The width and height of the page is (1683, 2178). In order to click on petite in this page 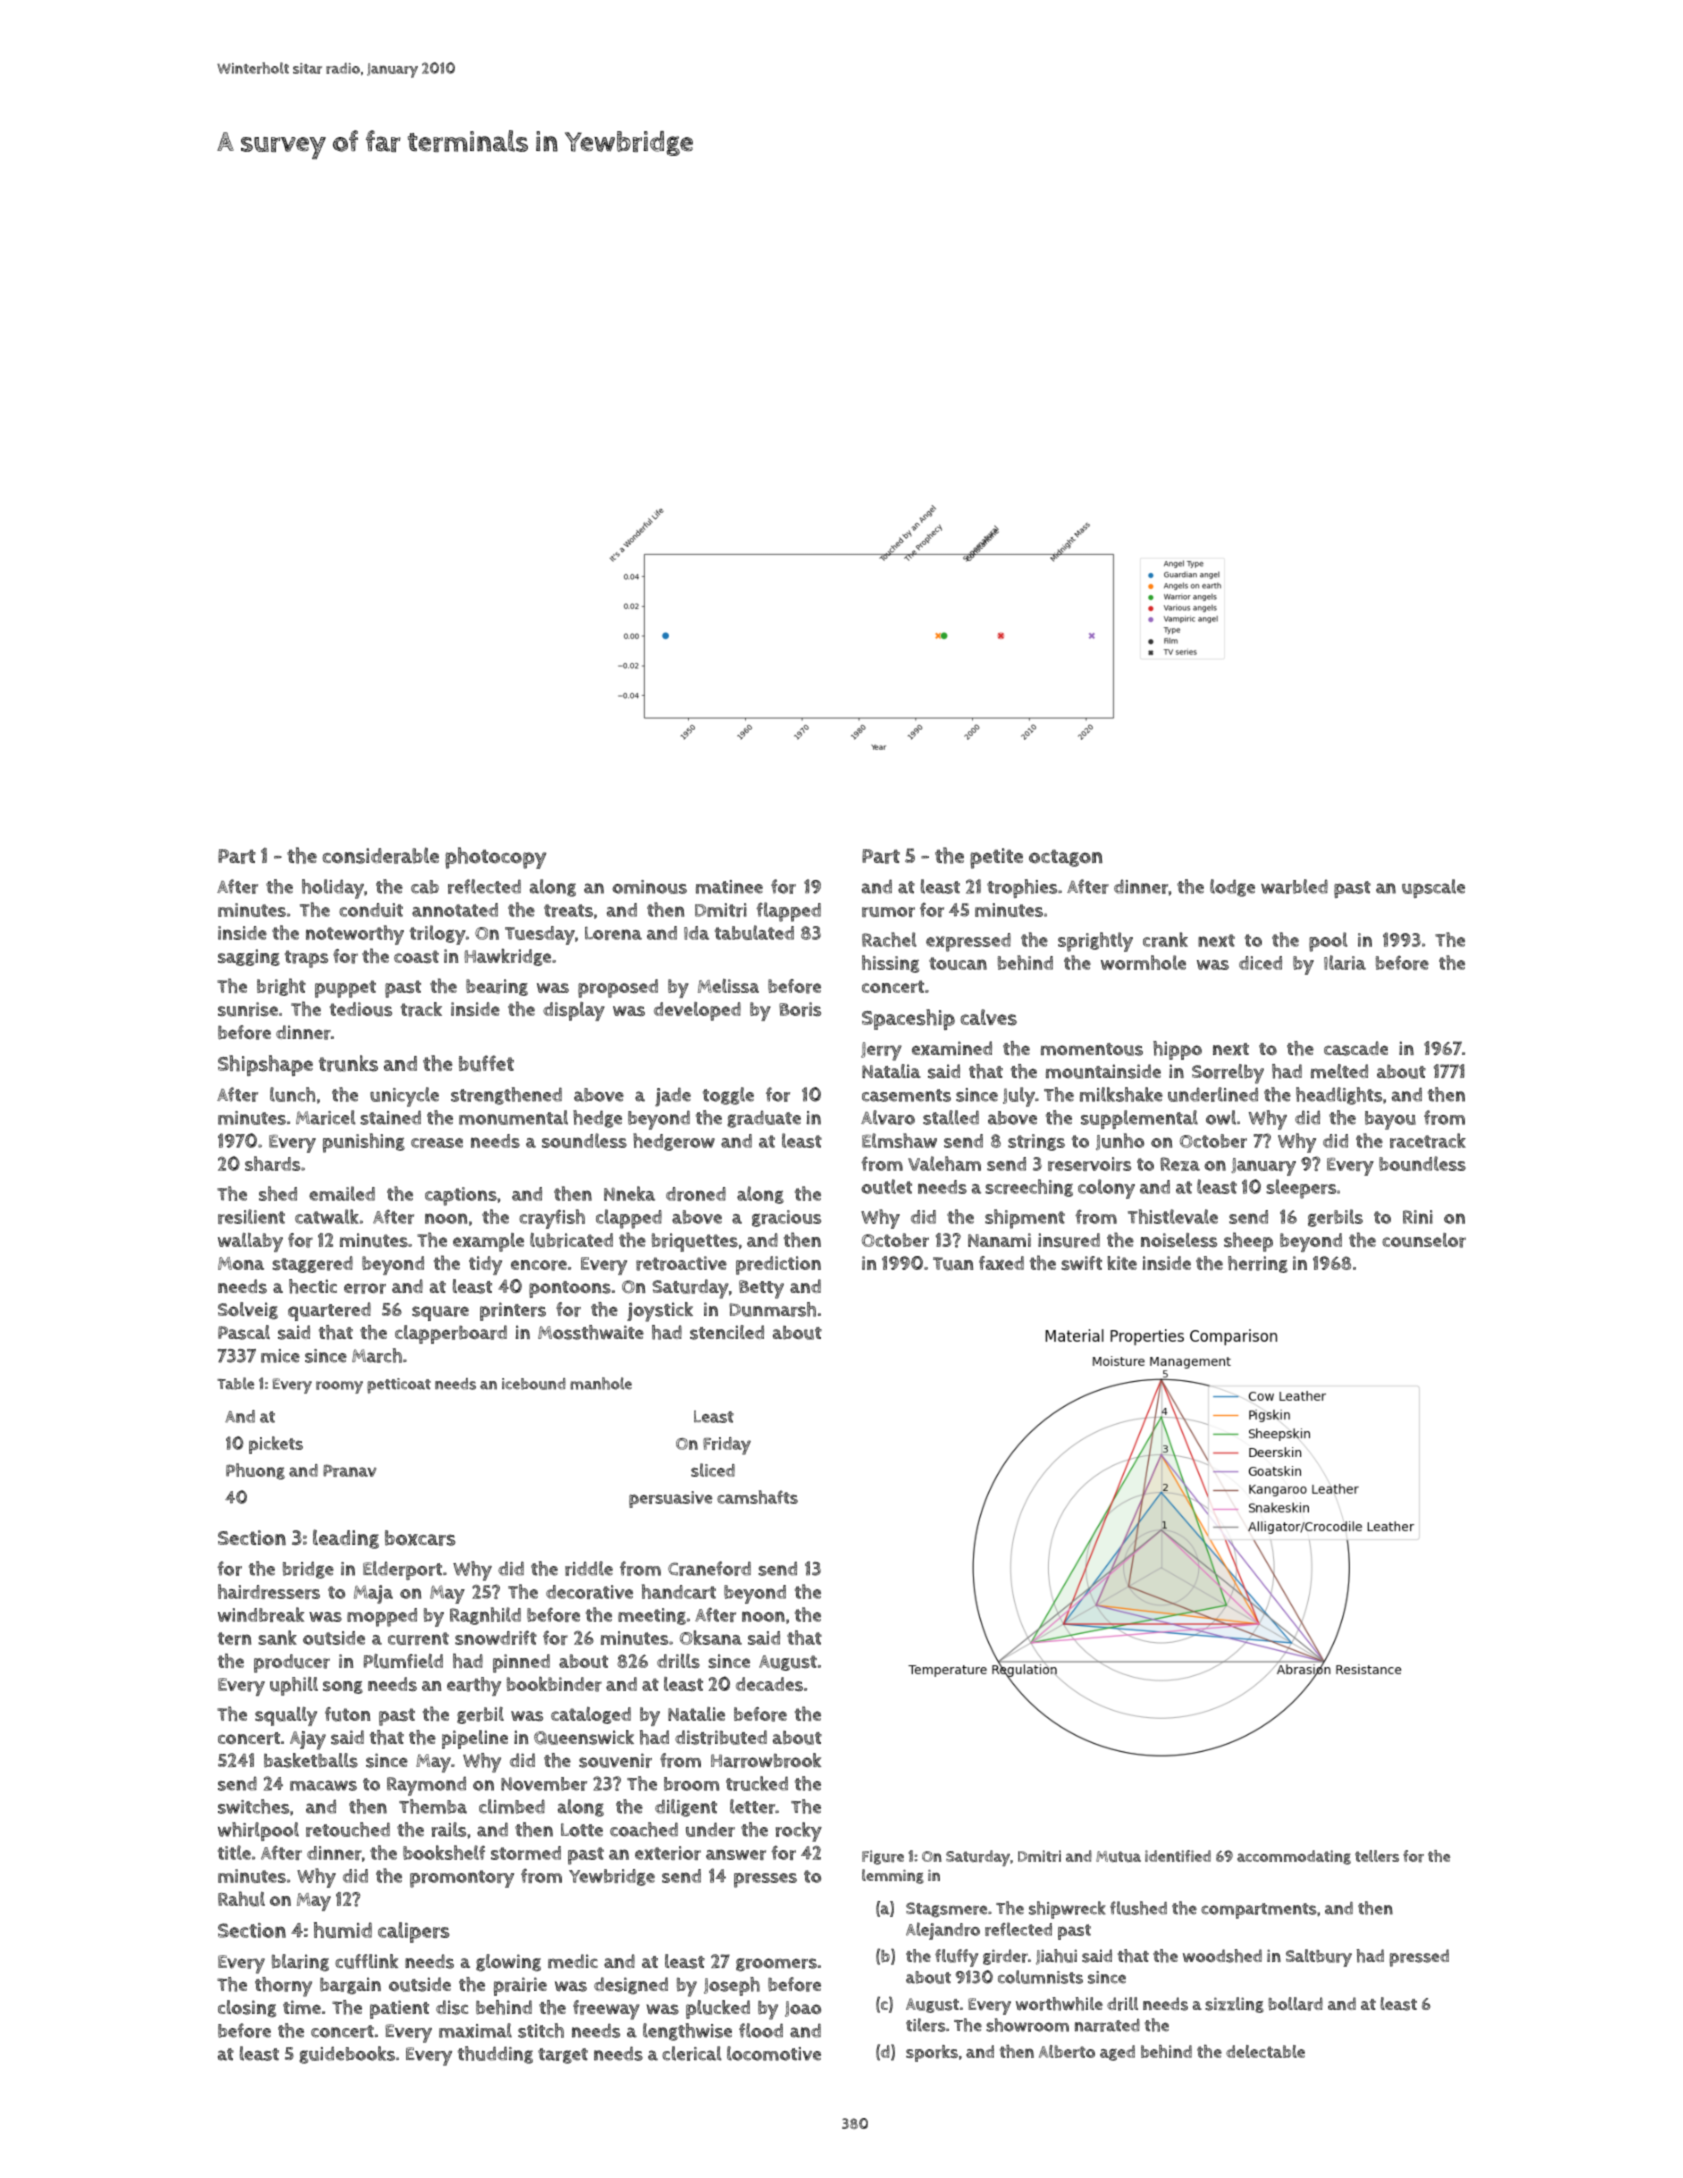, I will do `click(996, 858)`.
